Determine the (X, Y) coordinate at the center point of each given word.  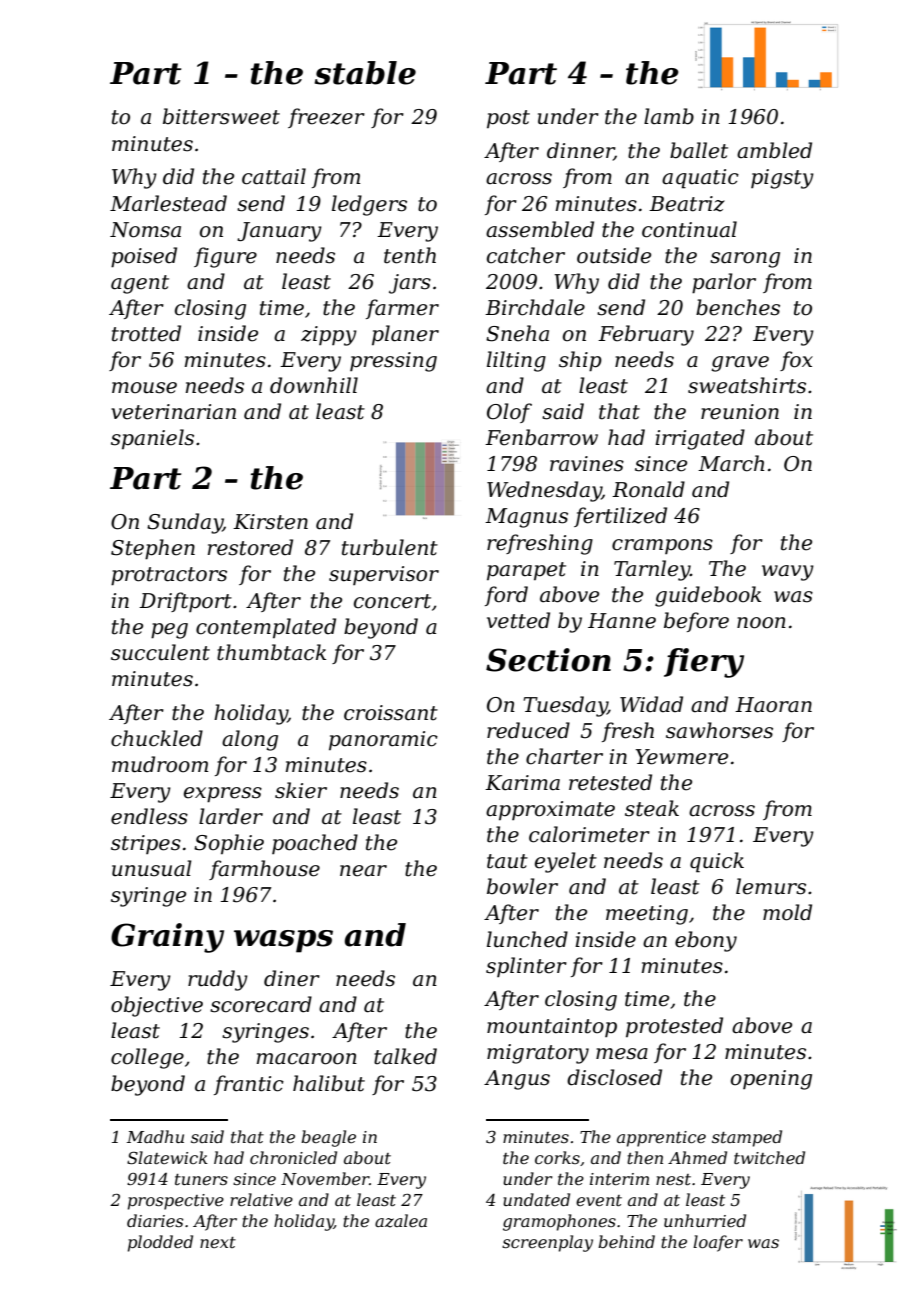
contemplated (266, 628)
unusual (152, 868)
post (508, 119)
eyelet (566, 862)
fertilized (620, 517)
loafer (718, 1243)
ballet (699, 150)
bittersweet (221, 116)
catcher (526, 255)
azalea (401, 1221)
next (218, 1242)
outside (614, 255)
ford (506, 596)
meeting (647, 915)
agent (140, 284)
